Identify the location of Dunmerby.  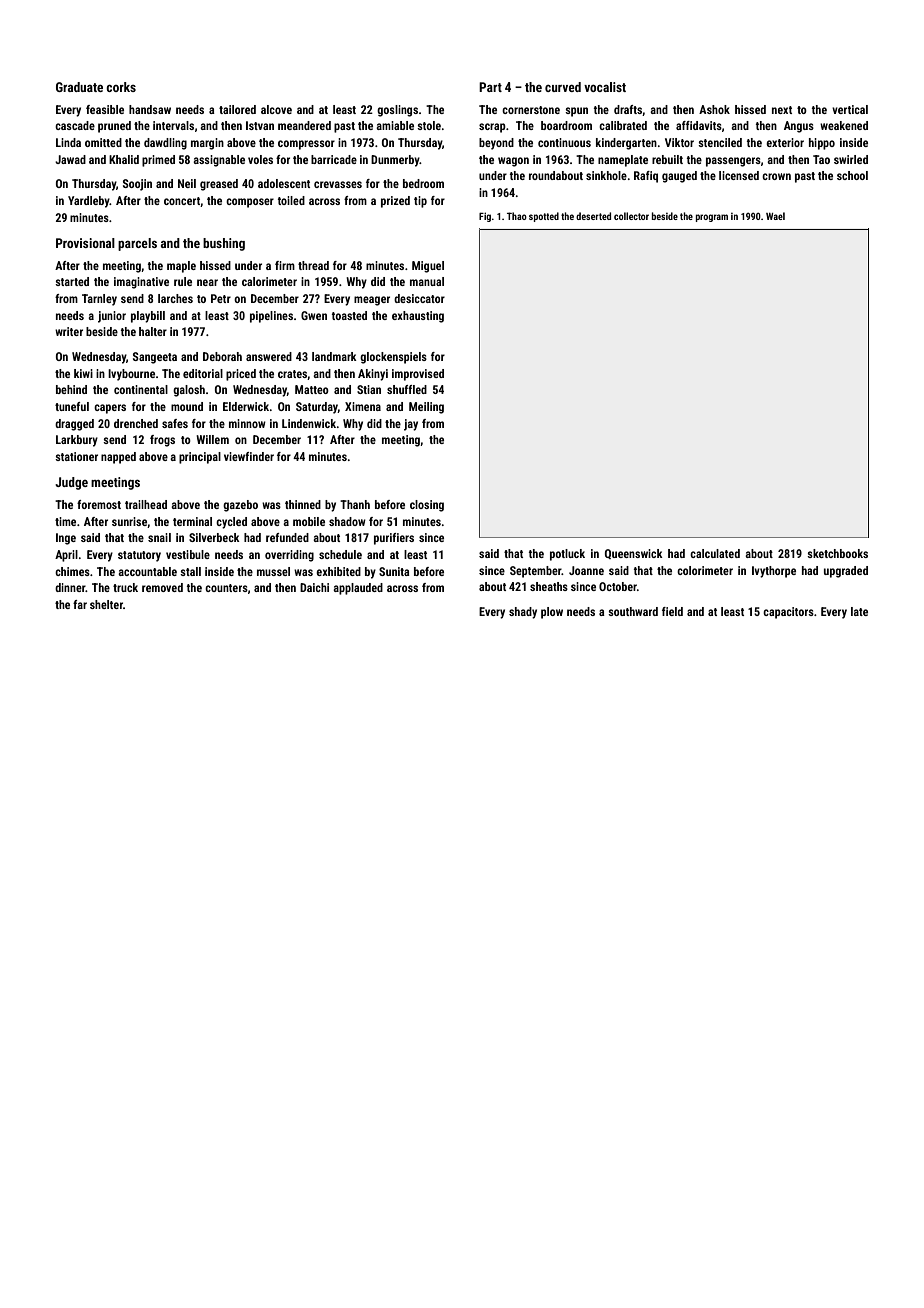
(395, 161).
